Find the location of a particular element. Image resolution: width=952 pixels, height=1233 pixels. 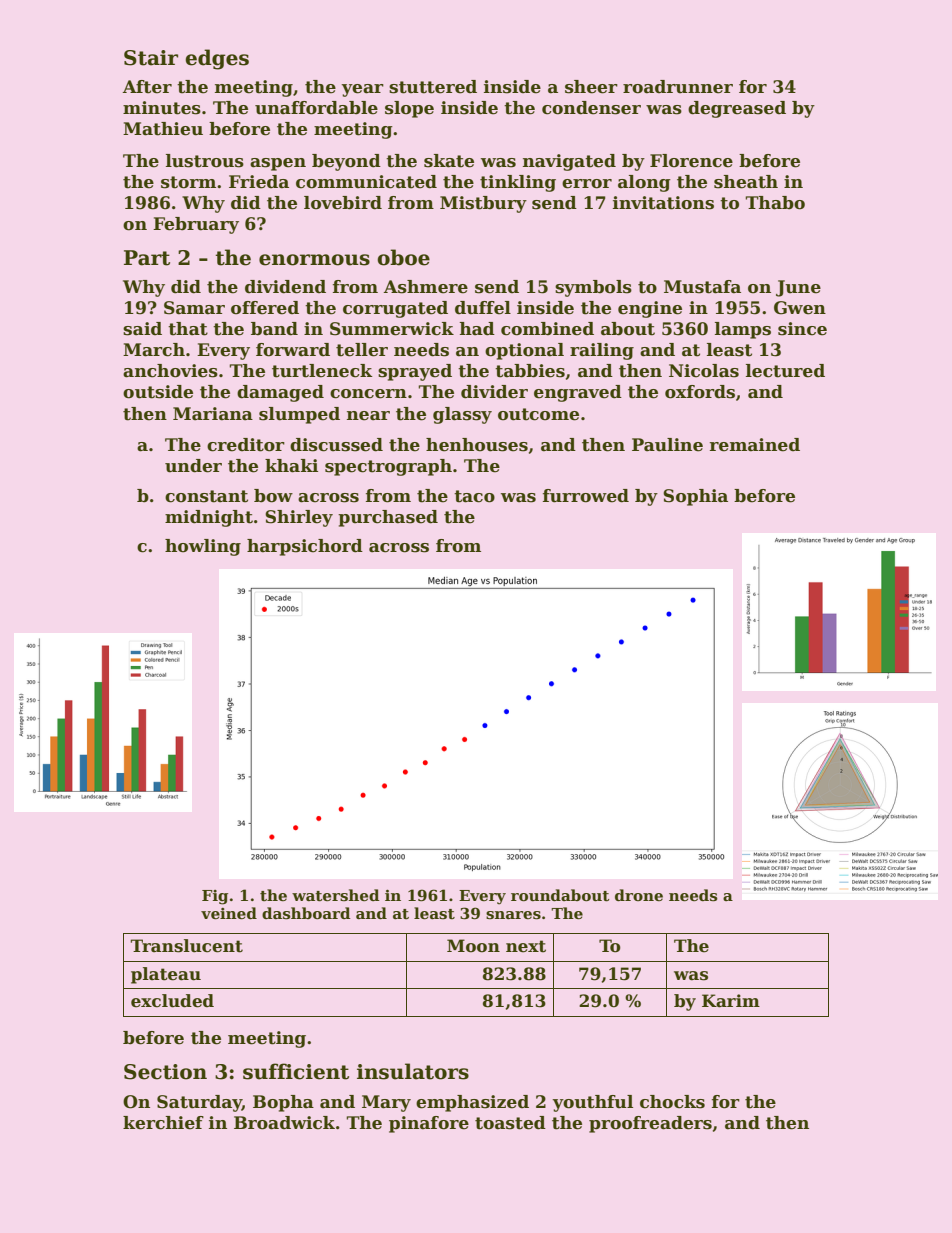

remained is located at coordinates (755, 445).
